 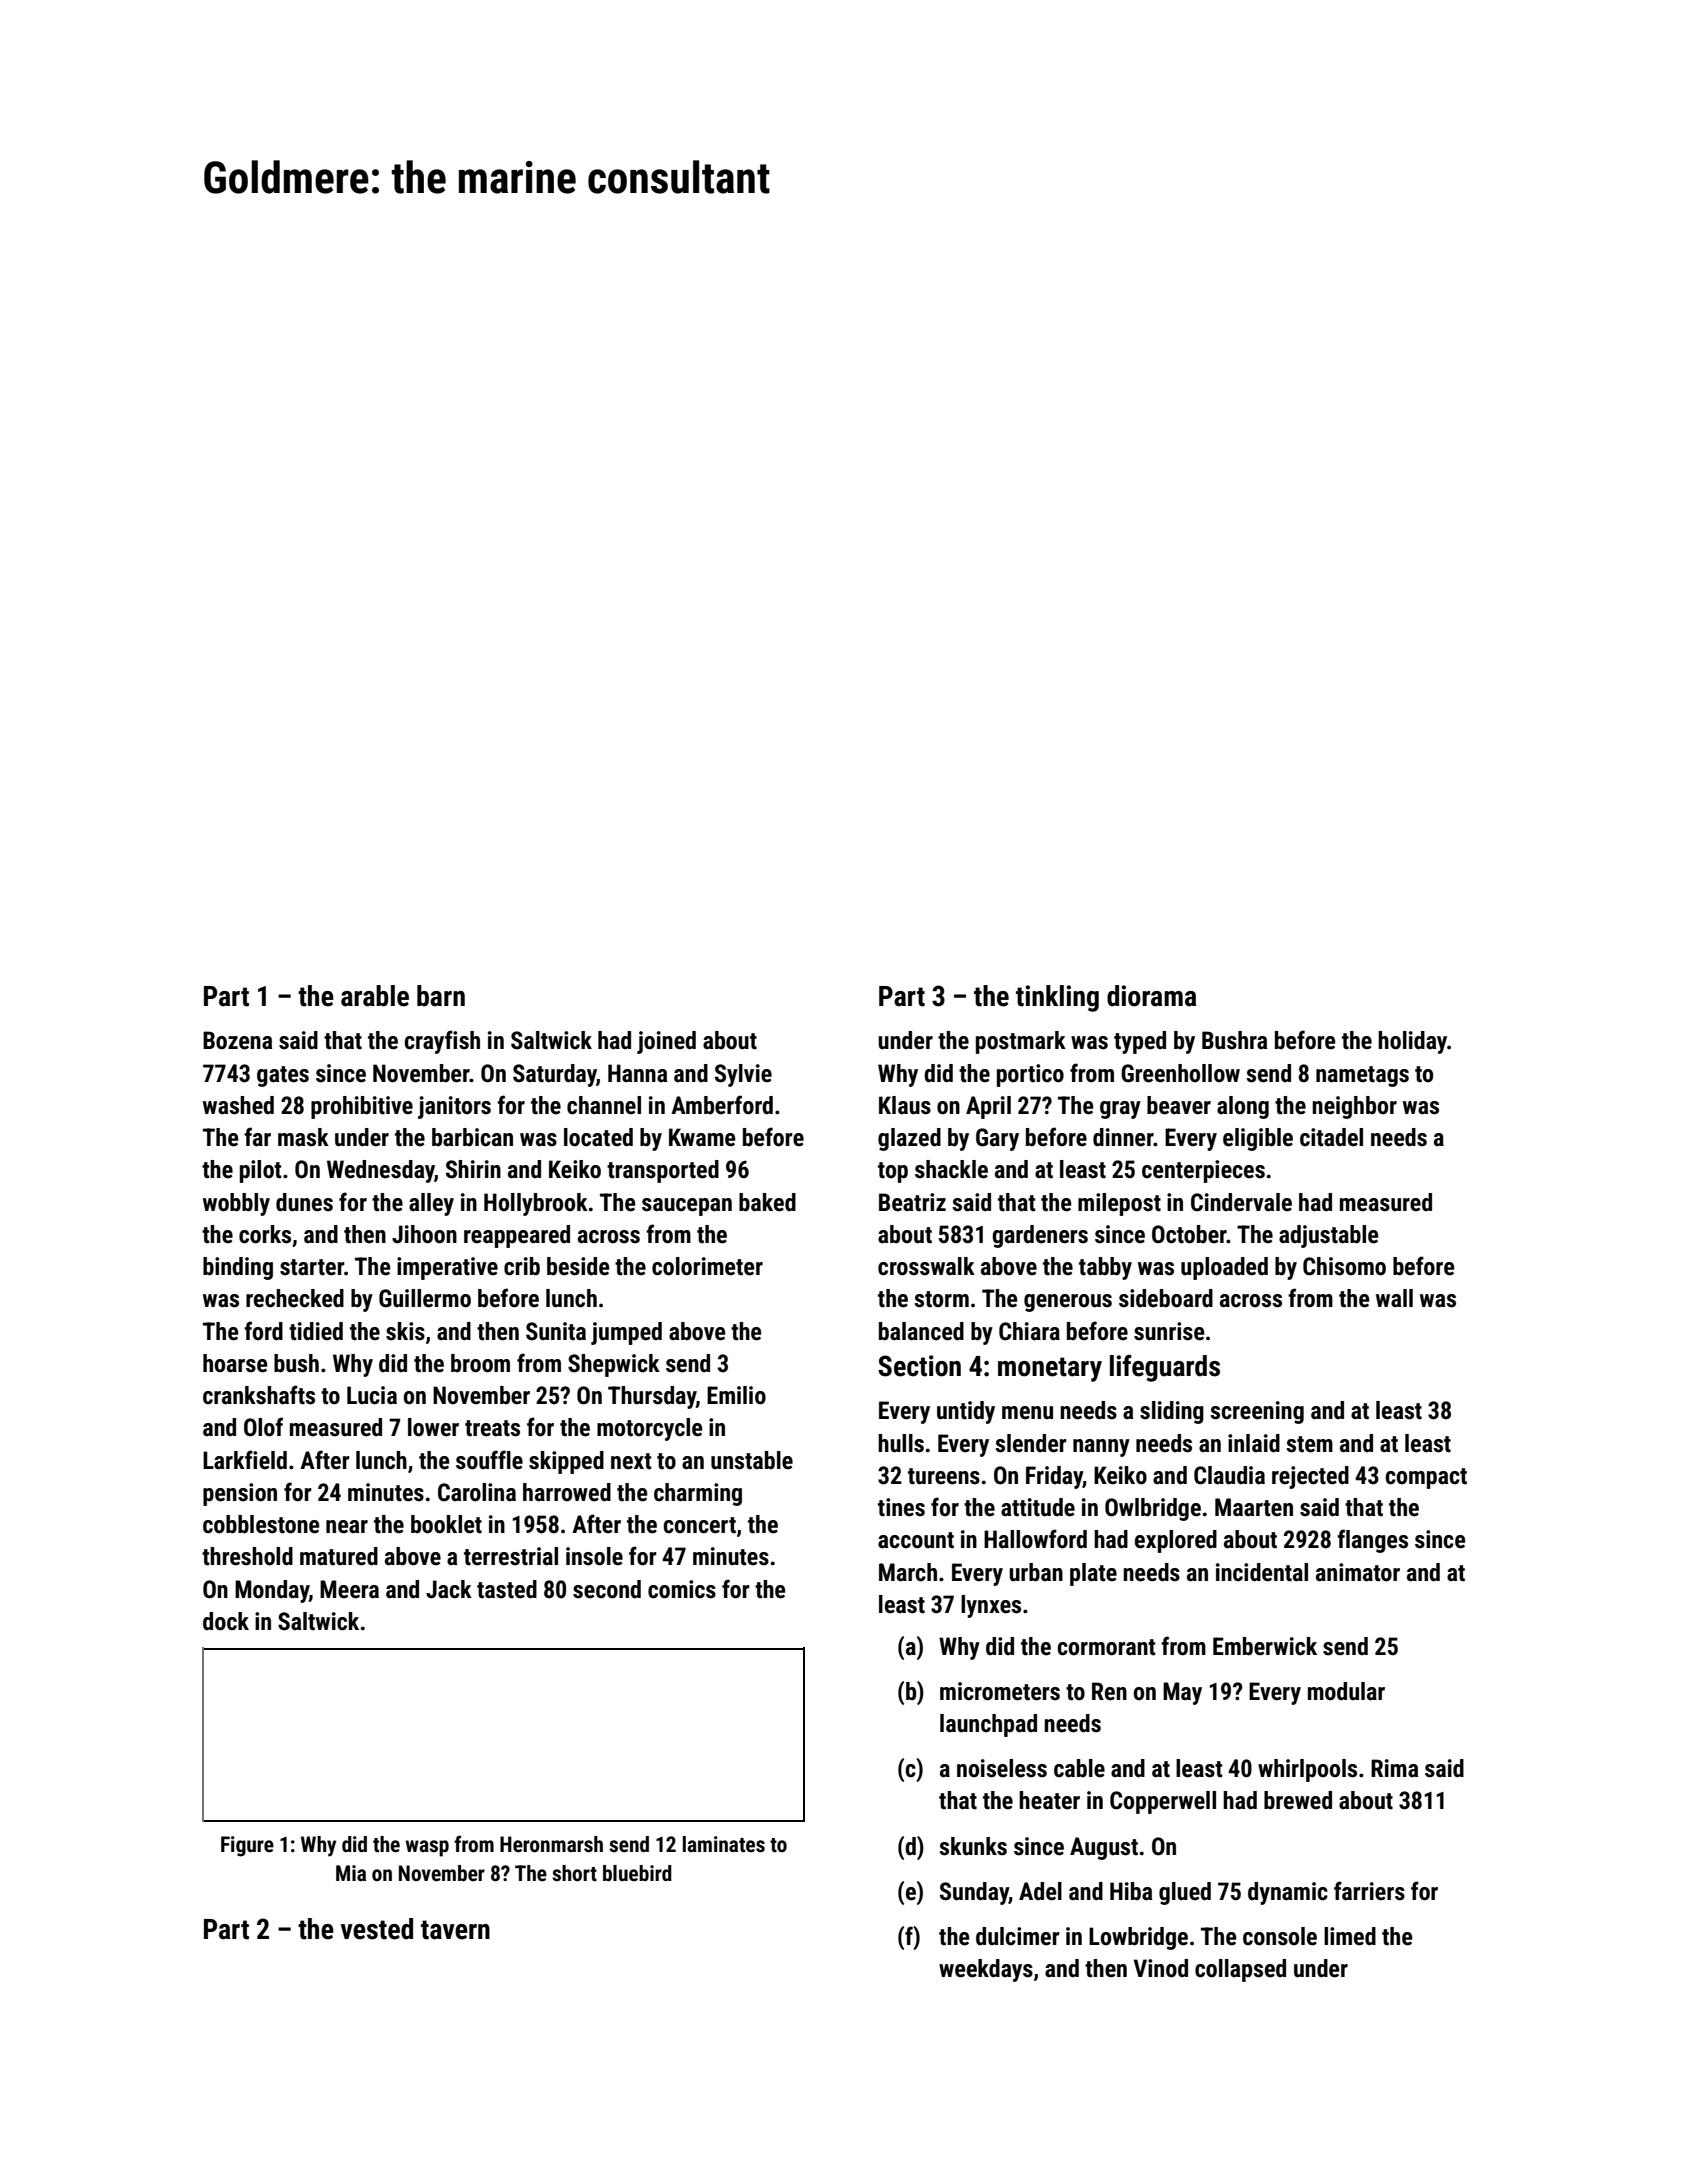 What do you see at coordinates (455, 1930) in the image?
I see `tavern` at bounding box center [455, 1930].
